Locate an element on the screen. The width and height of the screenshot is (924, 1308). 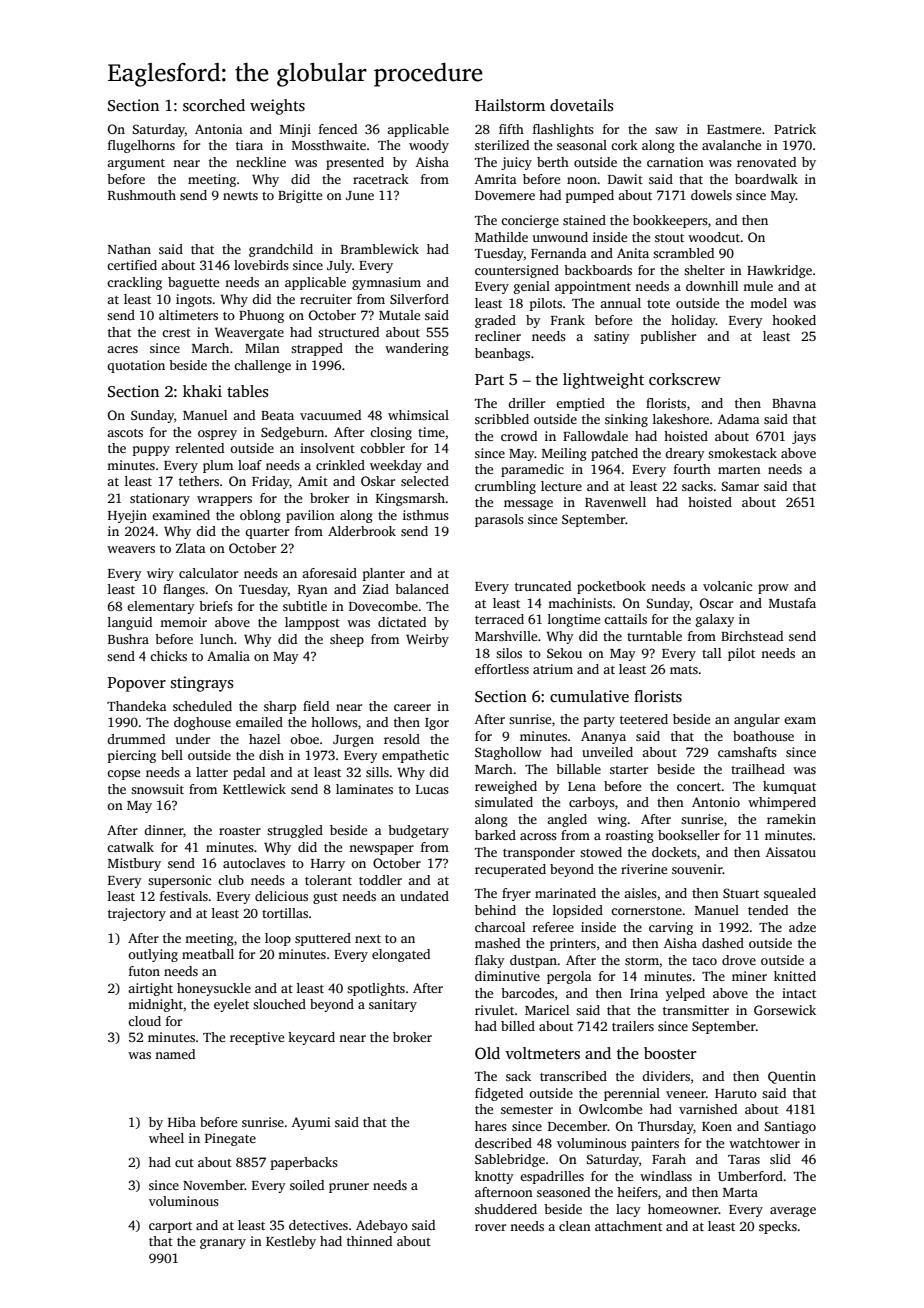
saw is located at coordinates (666, 130).
